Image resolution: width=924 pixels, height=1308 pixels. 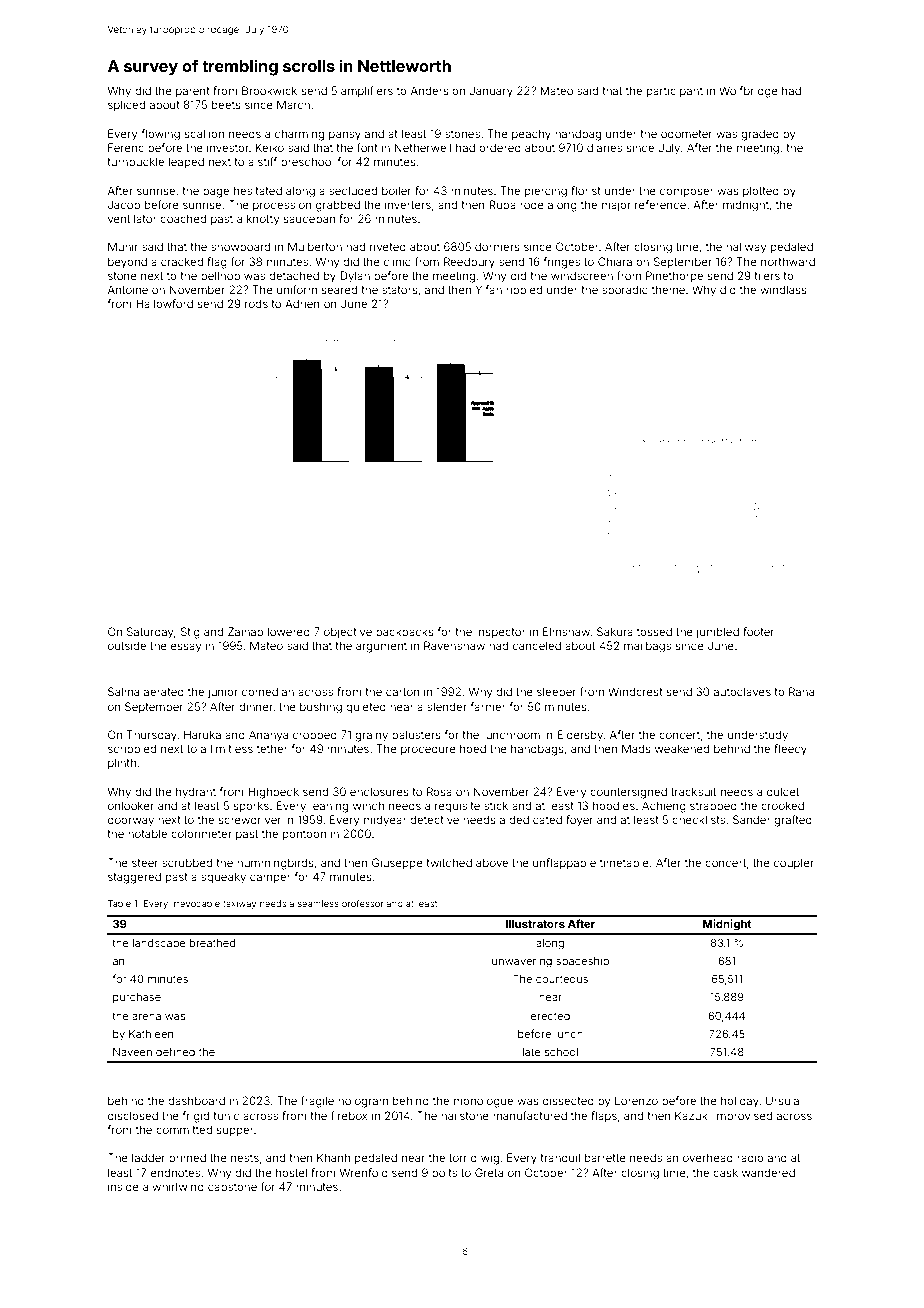 What do you see at coordinates (353, 190) in the page?
I see `secluded` at bounding box center [353, 190].
